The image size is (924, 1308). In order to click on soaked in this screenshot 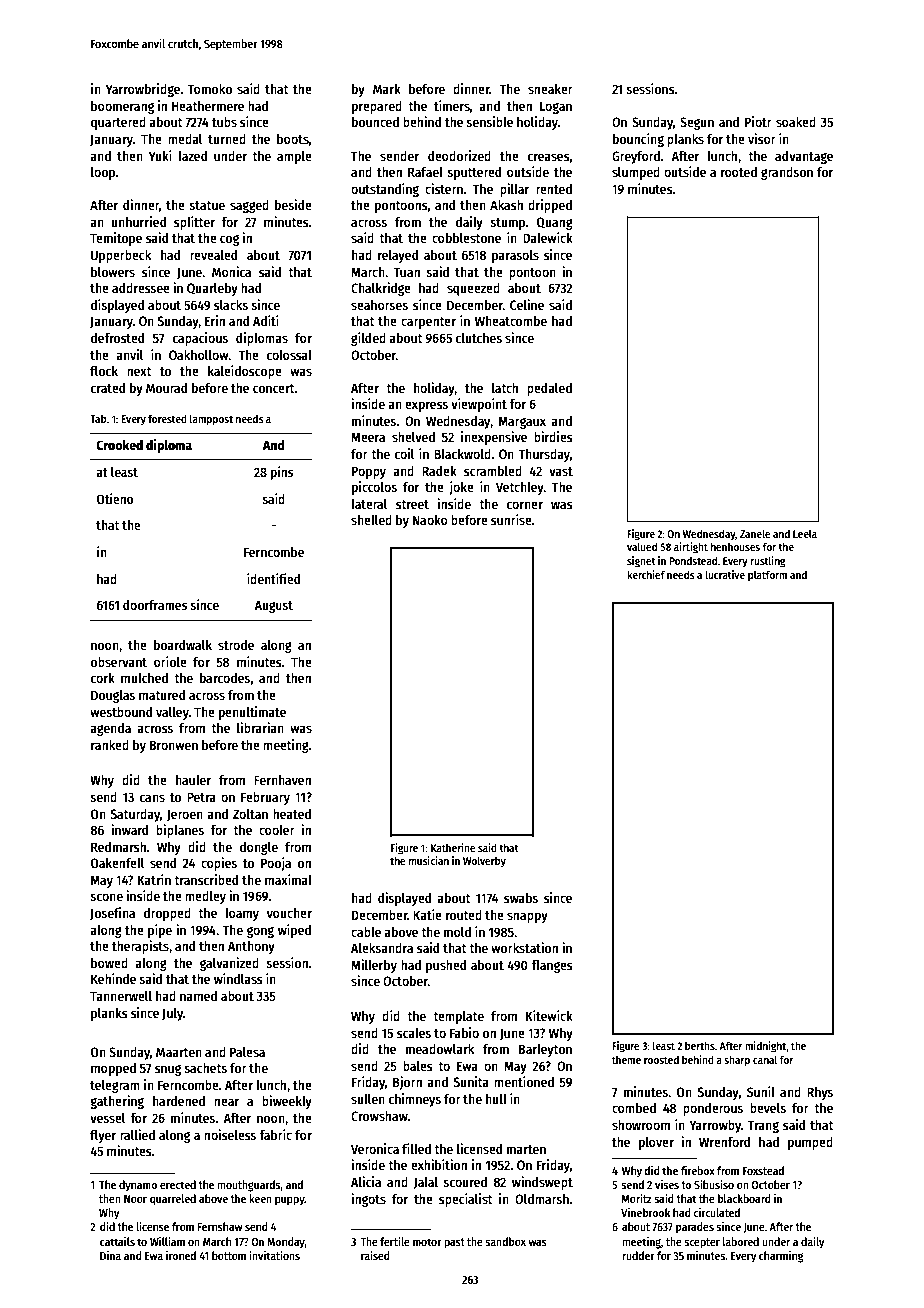, I will do `click(796, 122)`.
